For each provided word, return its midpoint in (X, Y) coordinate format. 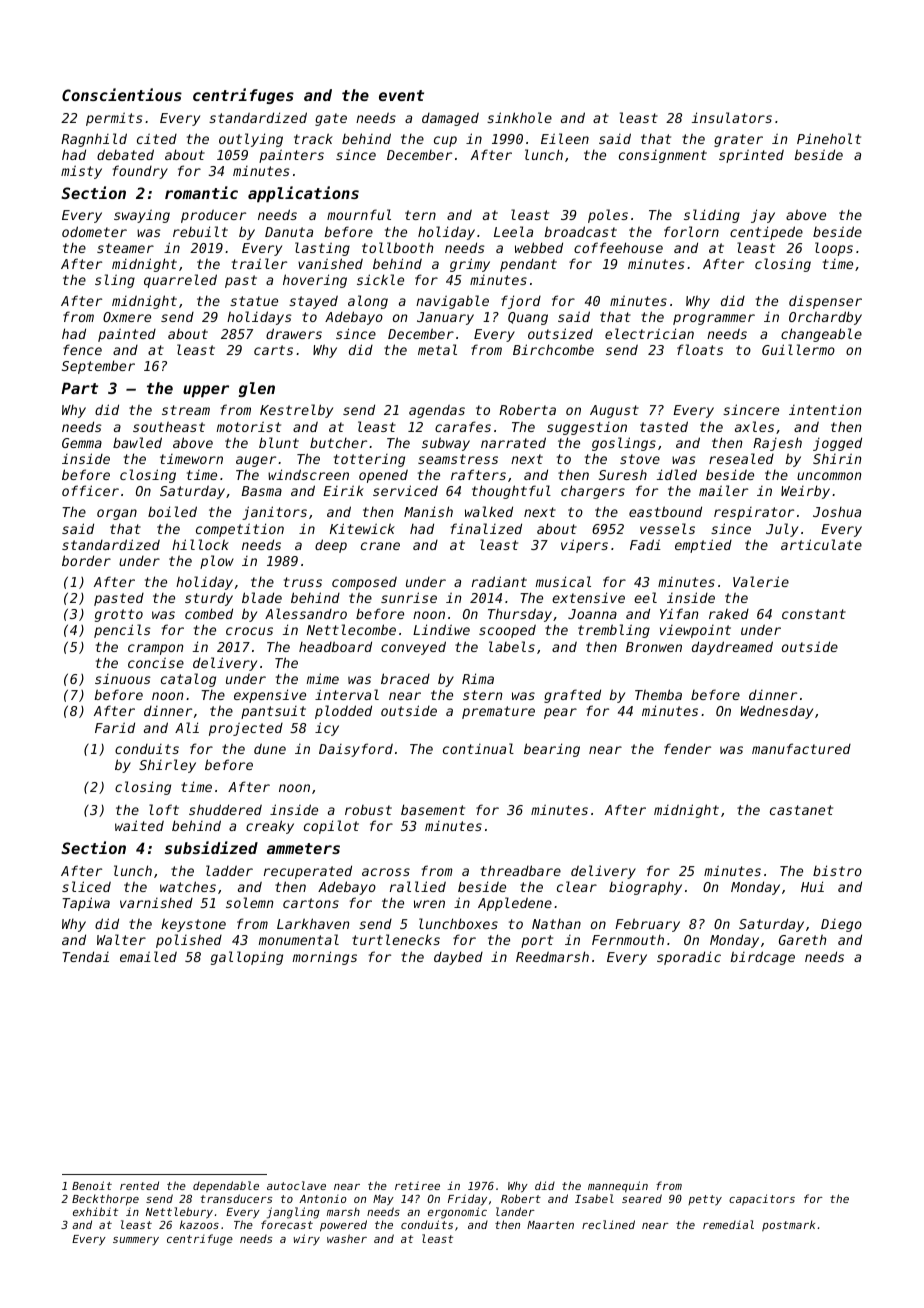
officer (90, 490)
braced (405, 678)
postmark (788, 1225)
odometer (94, 231)
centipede (766, 233)
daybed (458, 958)
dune (270, 748)
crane (380, 546)
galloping (247, 958)
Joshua (837, 512)
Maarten (550, 1225)
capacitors (762, 1199)
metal (437, 349)
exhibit (95, 1211)
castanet (801, 810)
